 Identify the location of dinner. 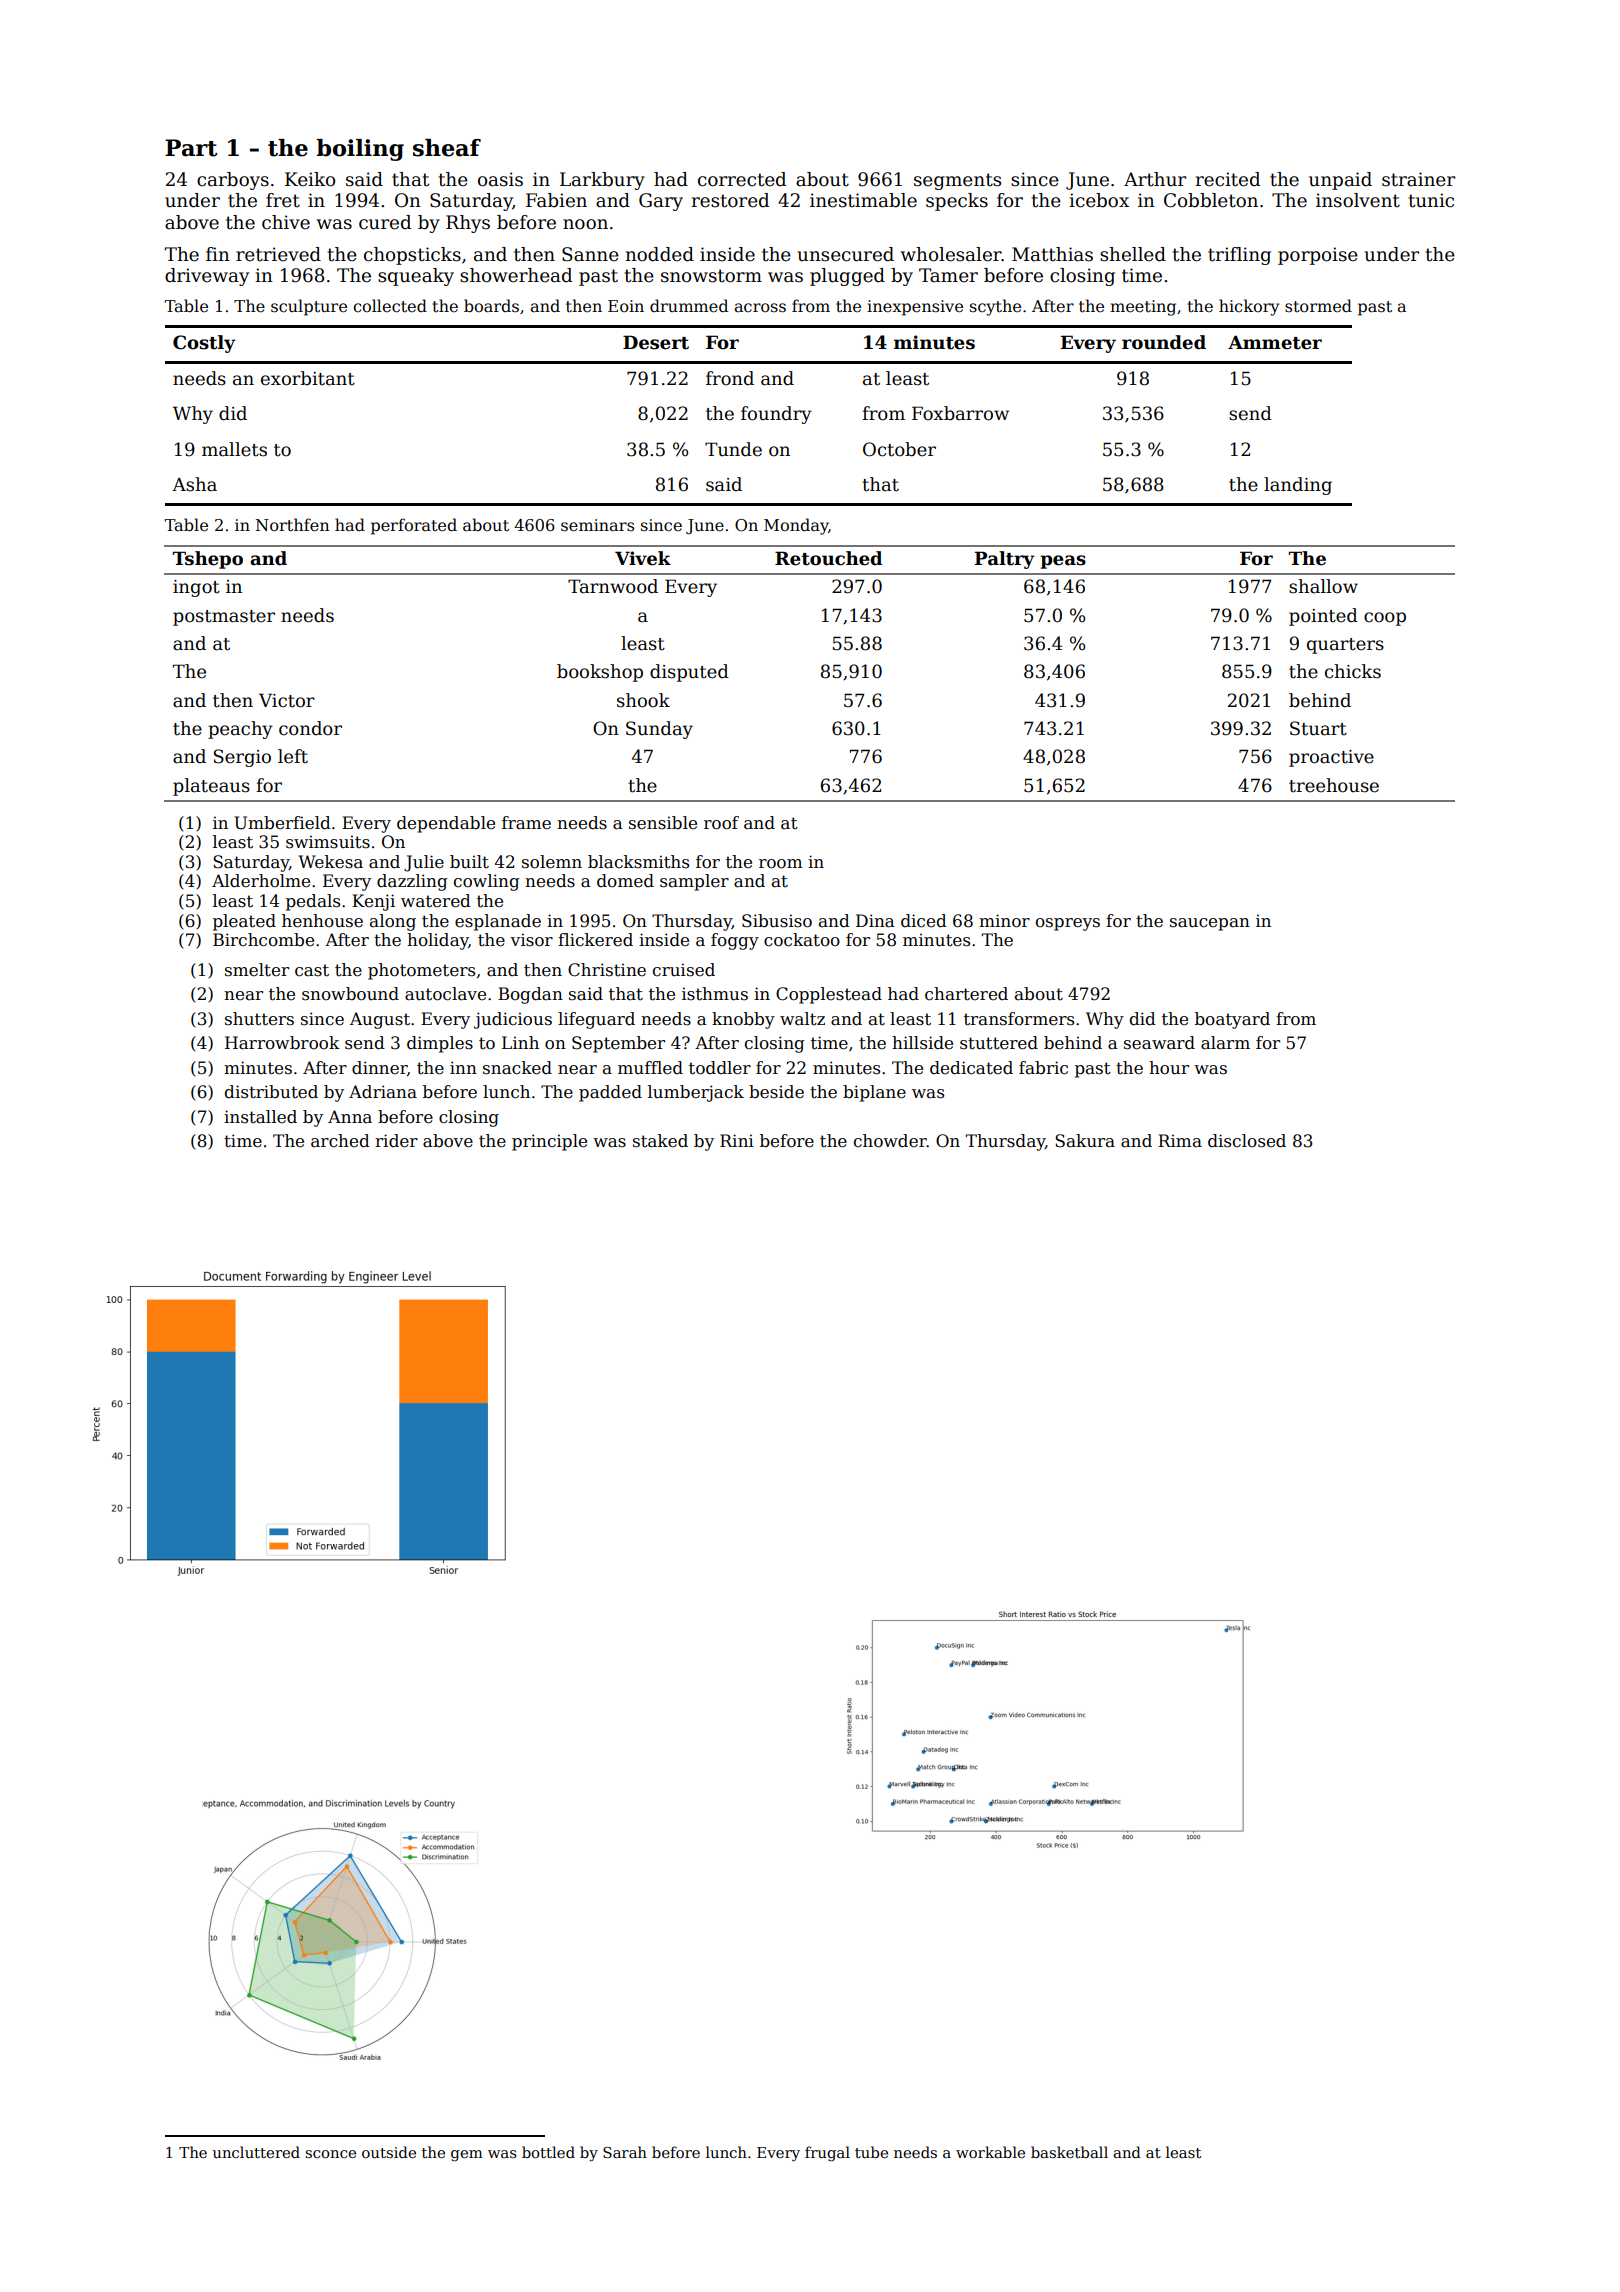
(379, 1068).
